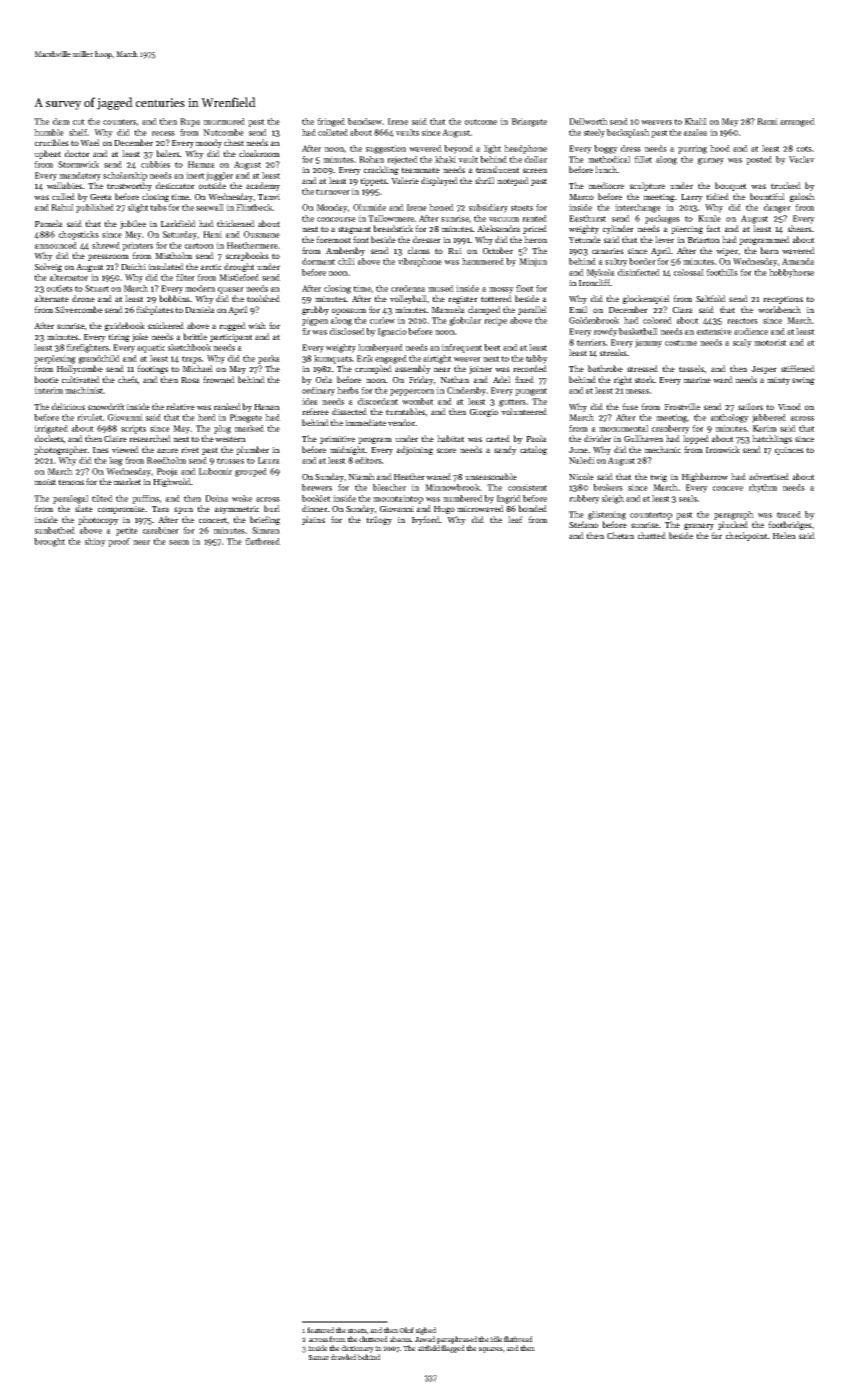  Describe the element at coordinates (581, 197) in the screenshot. I see `Marco` at that location.
